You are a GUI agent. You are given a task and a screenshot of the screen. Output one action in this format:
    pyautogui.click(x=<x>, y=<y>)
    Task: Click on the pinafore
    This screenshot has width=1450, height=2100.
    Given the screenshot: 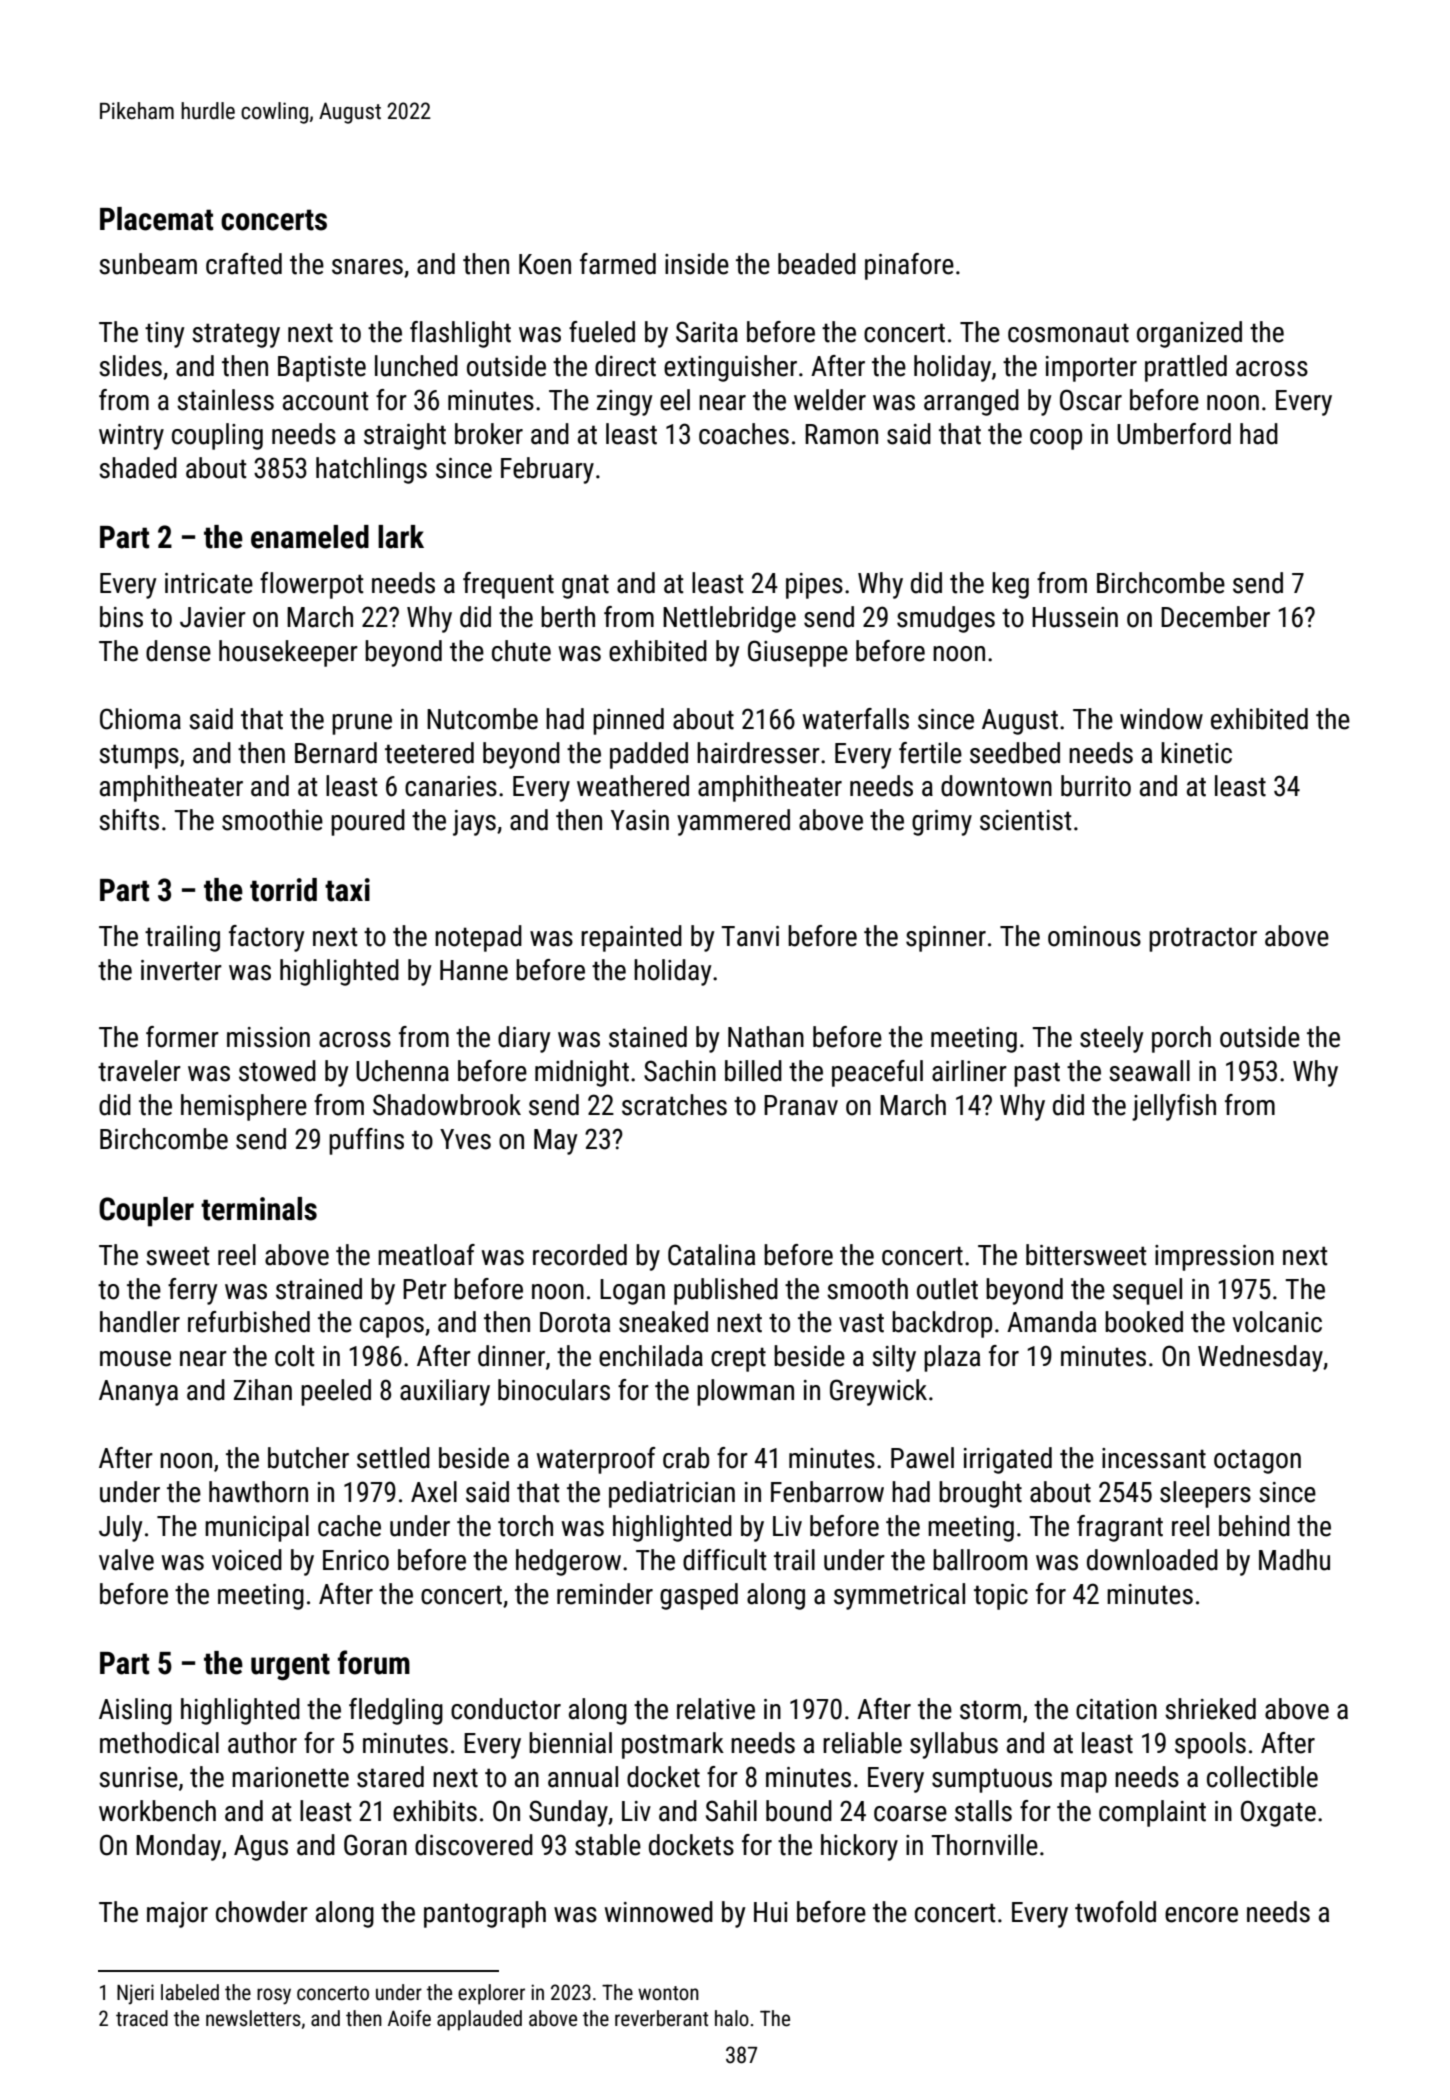 What is the action you would take?
    pyautogui.click(x=909, y=266)
